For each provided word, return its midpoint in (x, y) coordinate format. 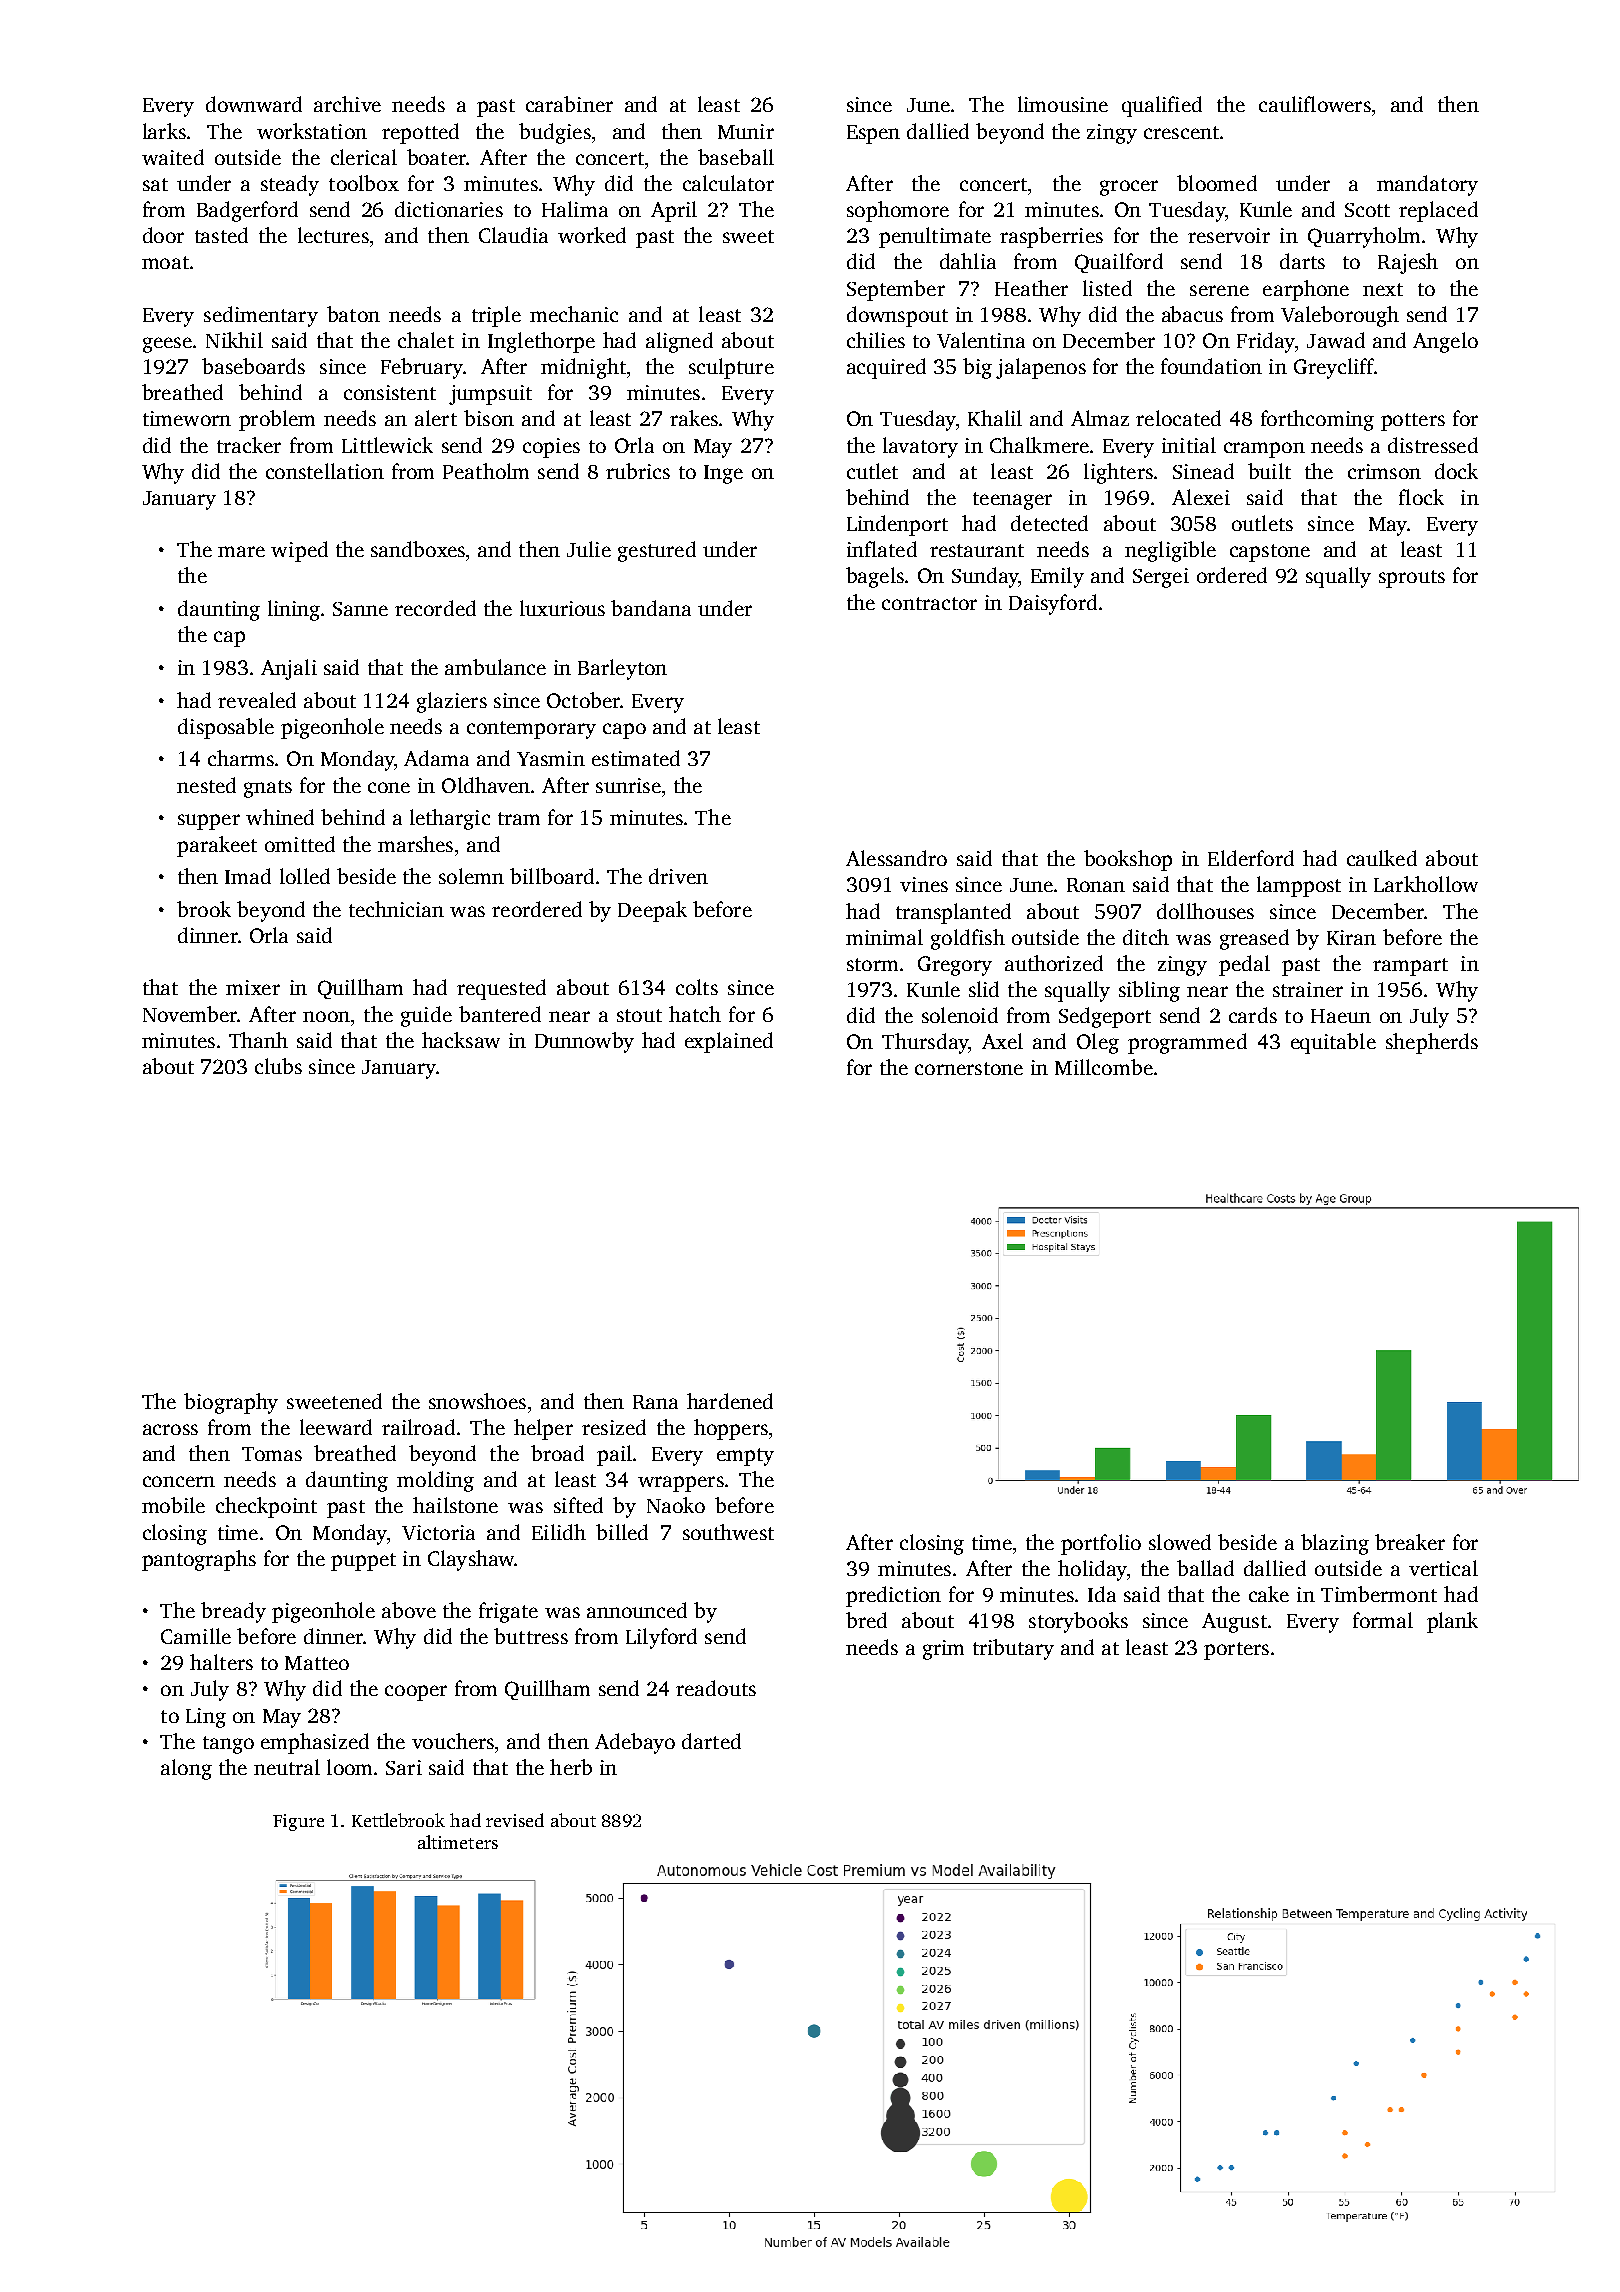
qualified (1162, 106)
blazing (1335, 1544)
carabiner (569, 104)
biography (231, 1403)
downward (254, 104)
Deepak (652, 911)
